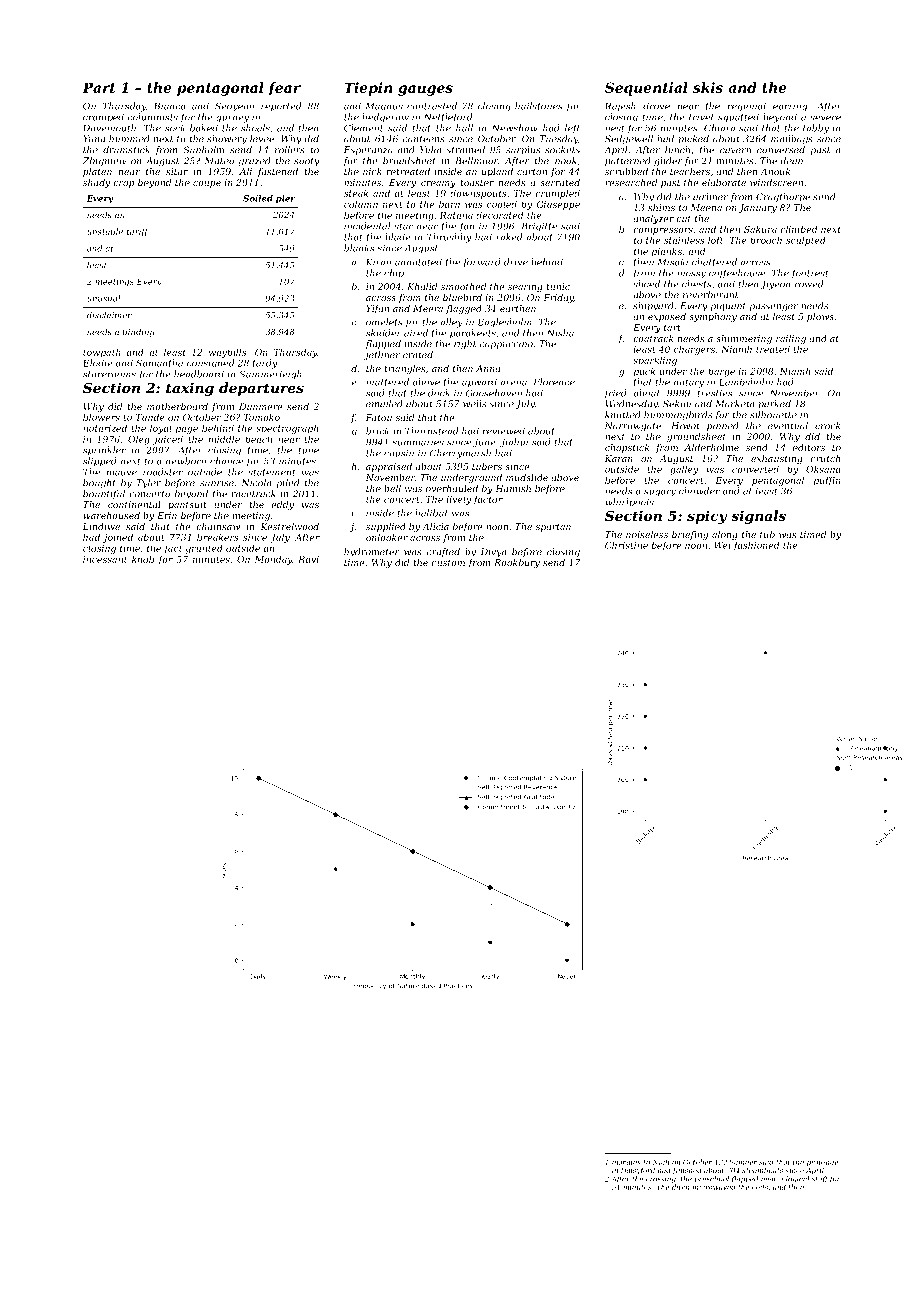 This screenshot has height=1308, width=924. I want to click on Sequential, so click(646, 89).
